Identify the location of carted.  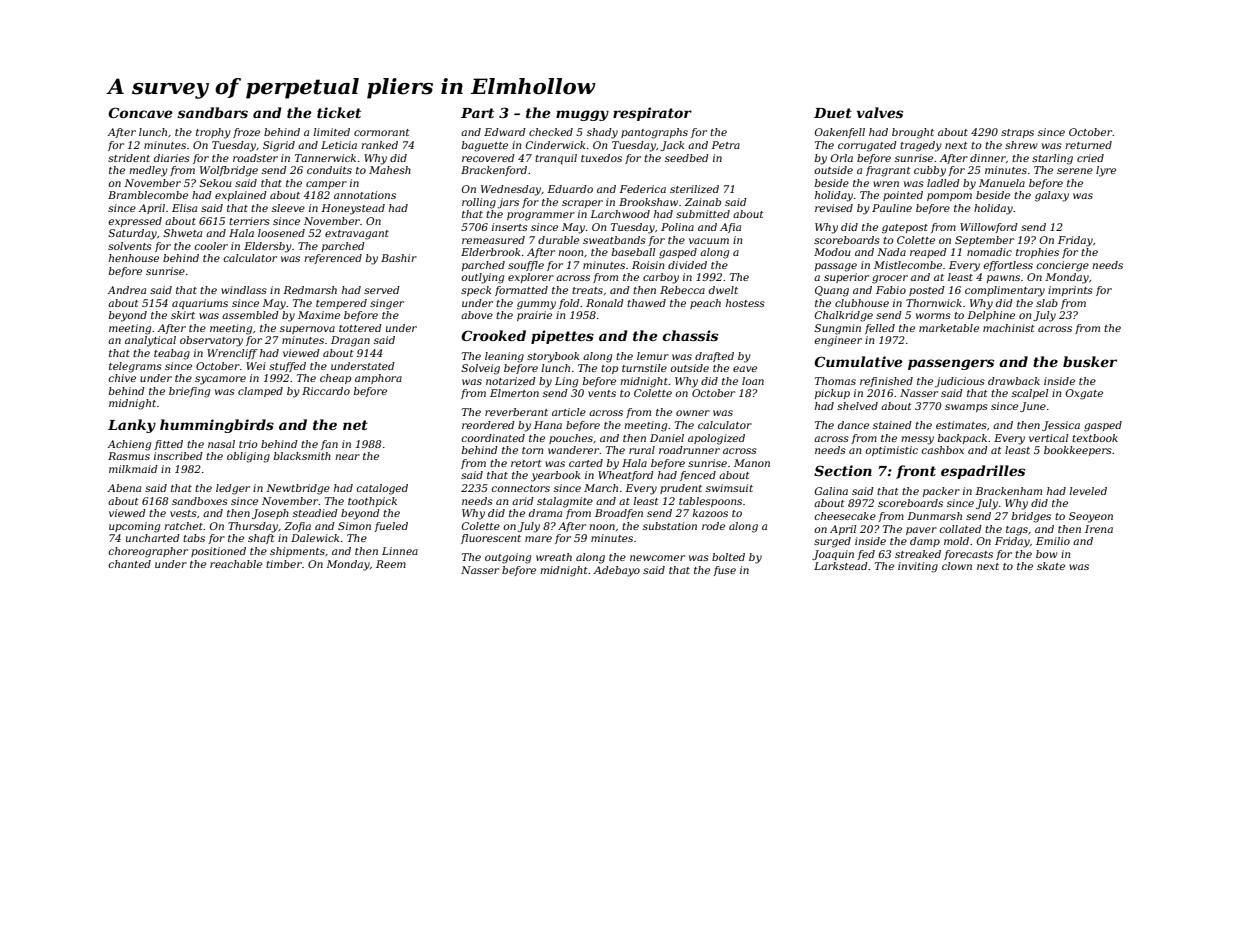
(586, 463).
